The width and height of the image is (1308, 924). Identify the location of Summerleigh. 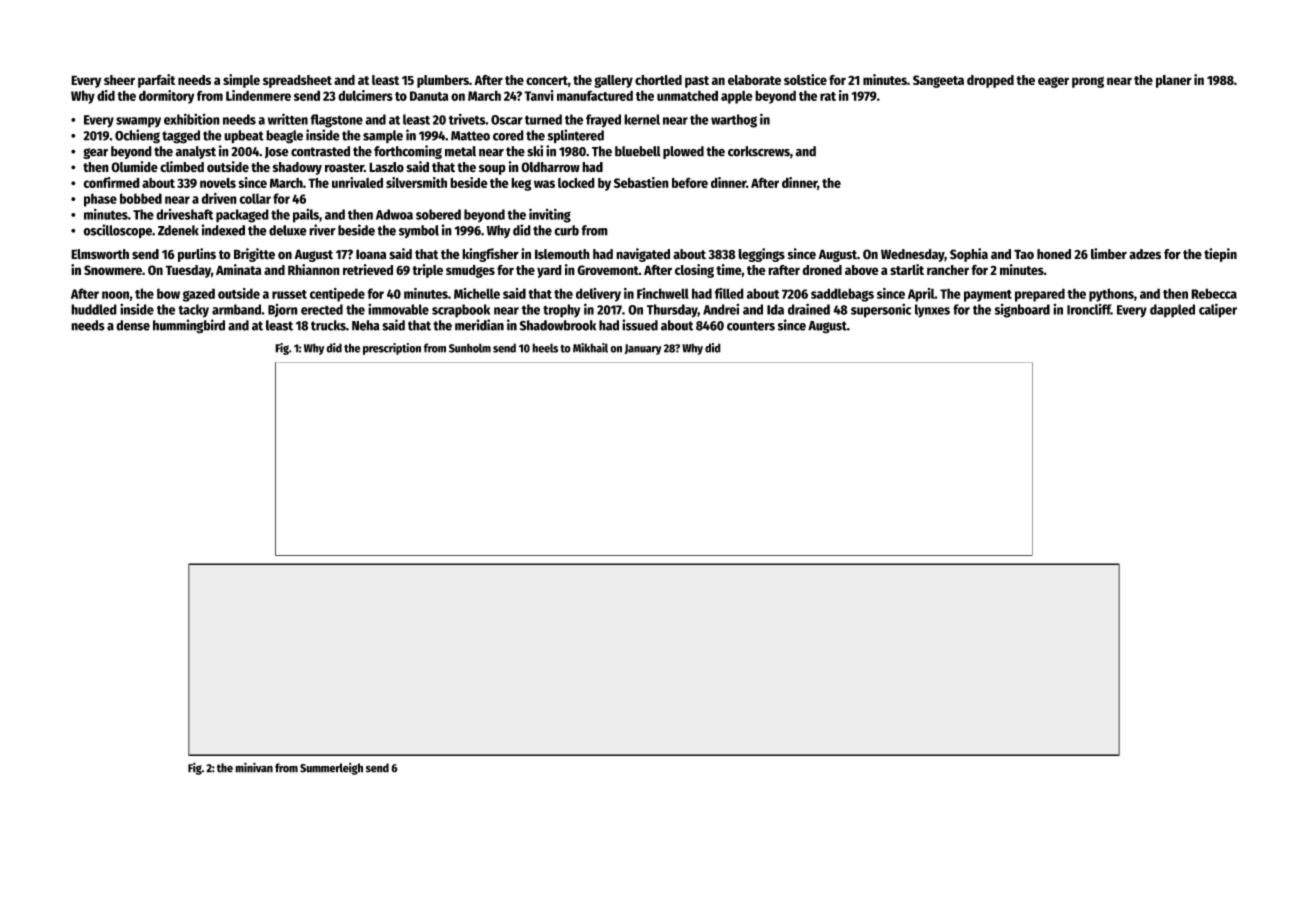
(331, 769).
